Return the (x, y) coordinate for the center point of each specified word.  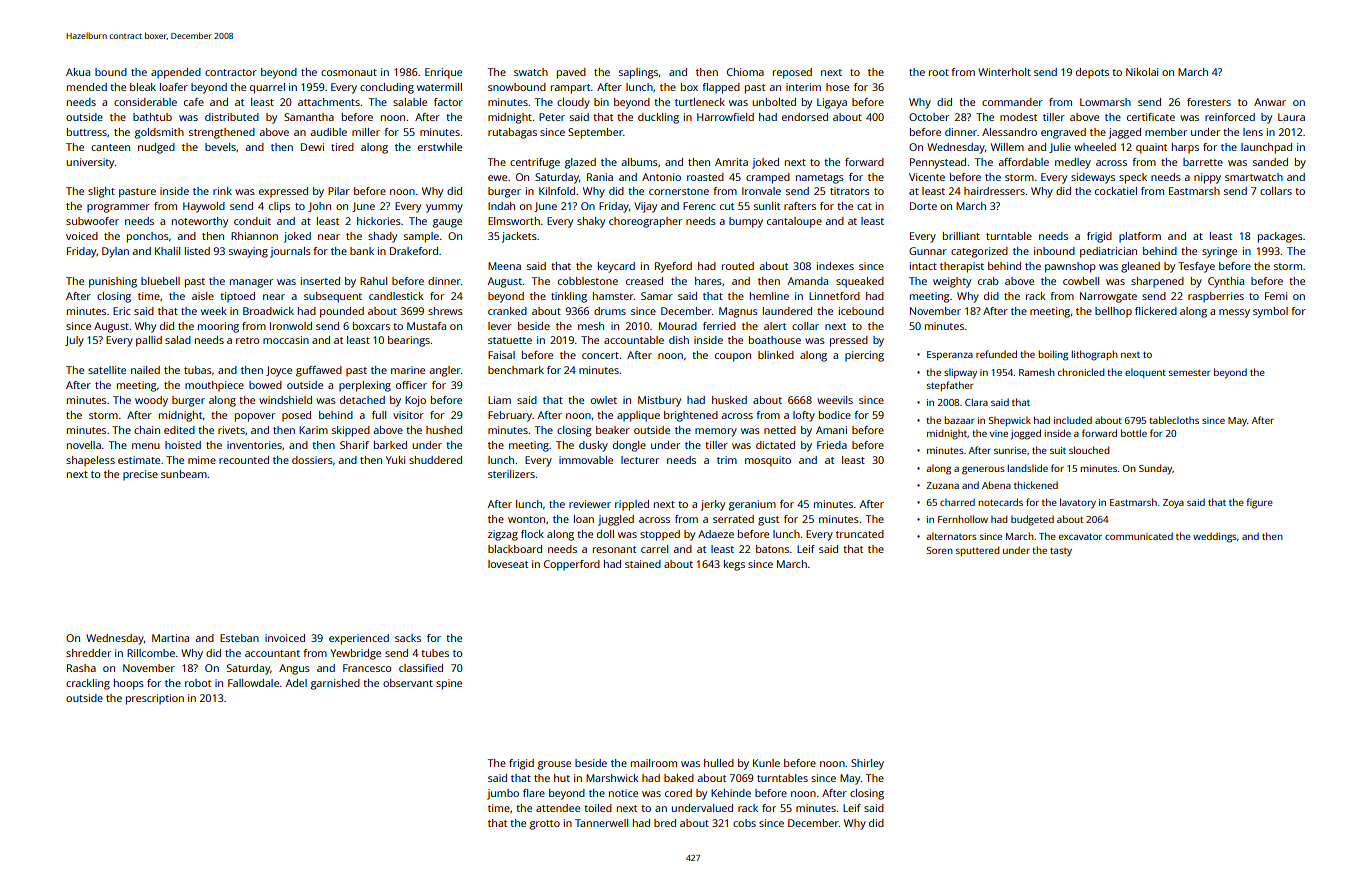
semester (1189, 373)
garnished (335, 684)
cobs (744, 823)
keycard (616, 267)
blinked (776, 355)
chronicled (1081, 372)
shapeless (90, 461)
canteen (110, 147)
